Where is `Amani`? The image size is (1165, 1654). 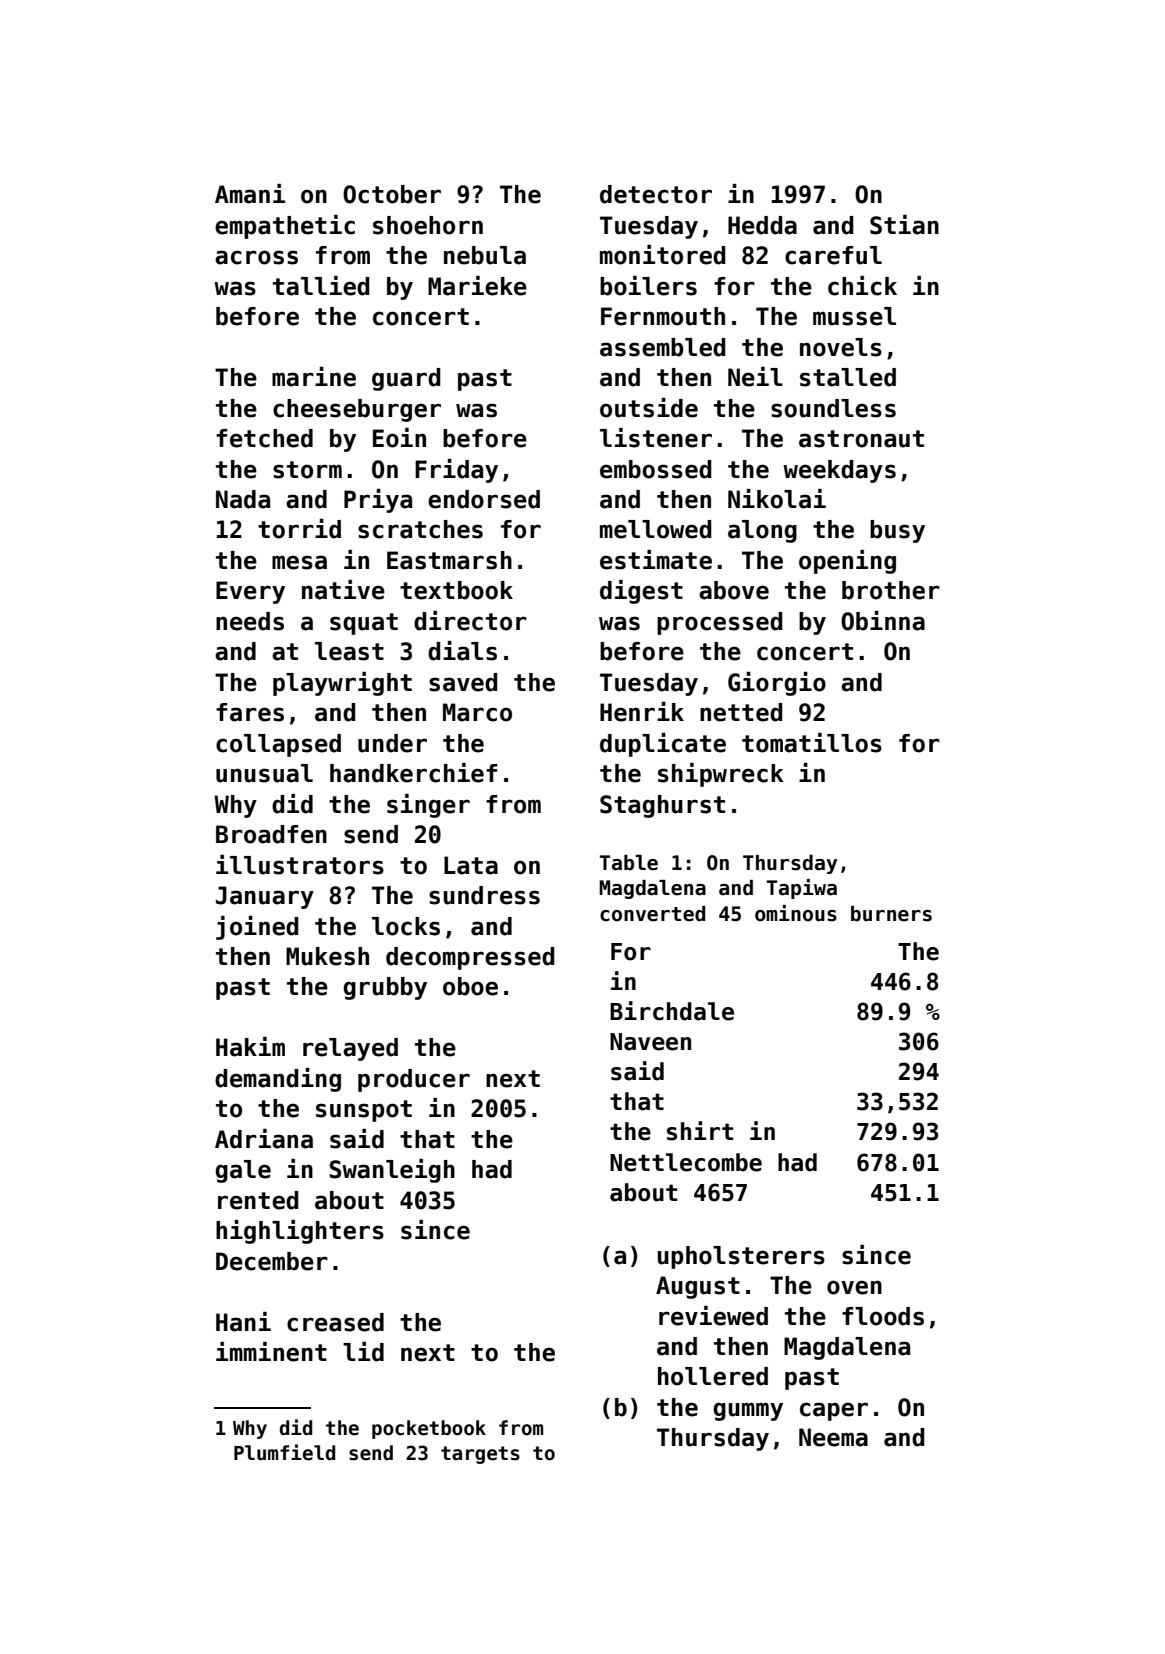
Amani is located at coordinates (250, 194).
